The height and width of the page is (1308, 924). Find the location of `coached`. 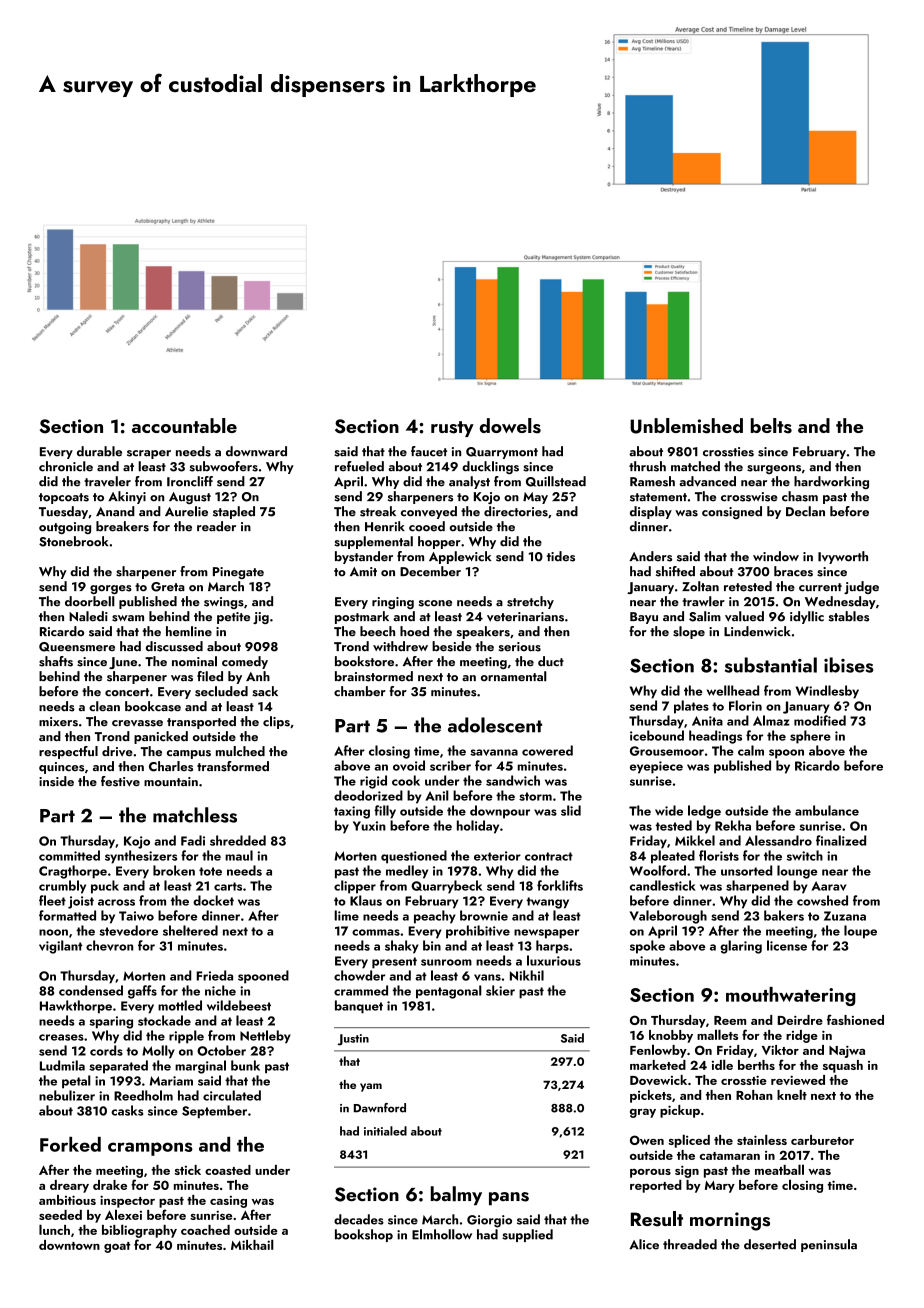

coached is located at coordinates (205, 1230).
